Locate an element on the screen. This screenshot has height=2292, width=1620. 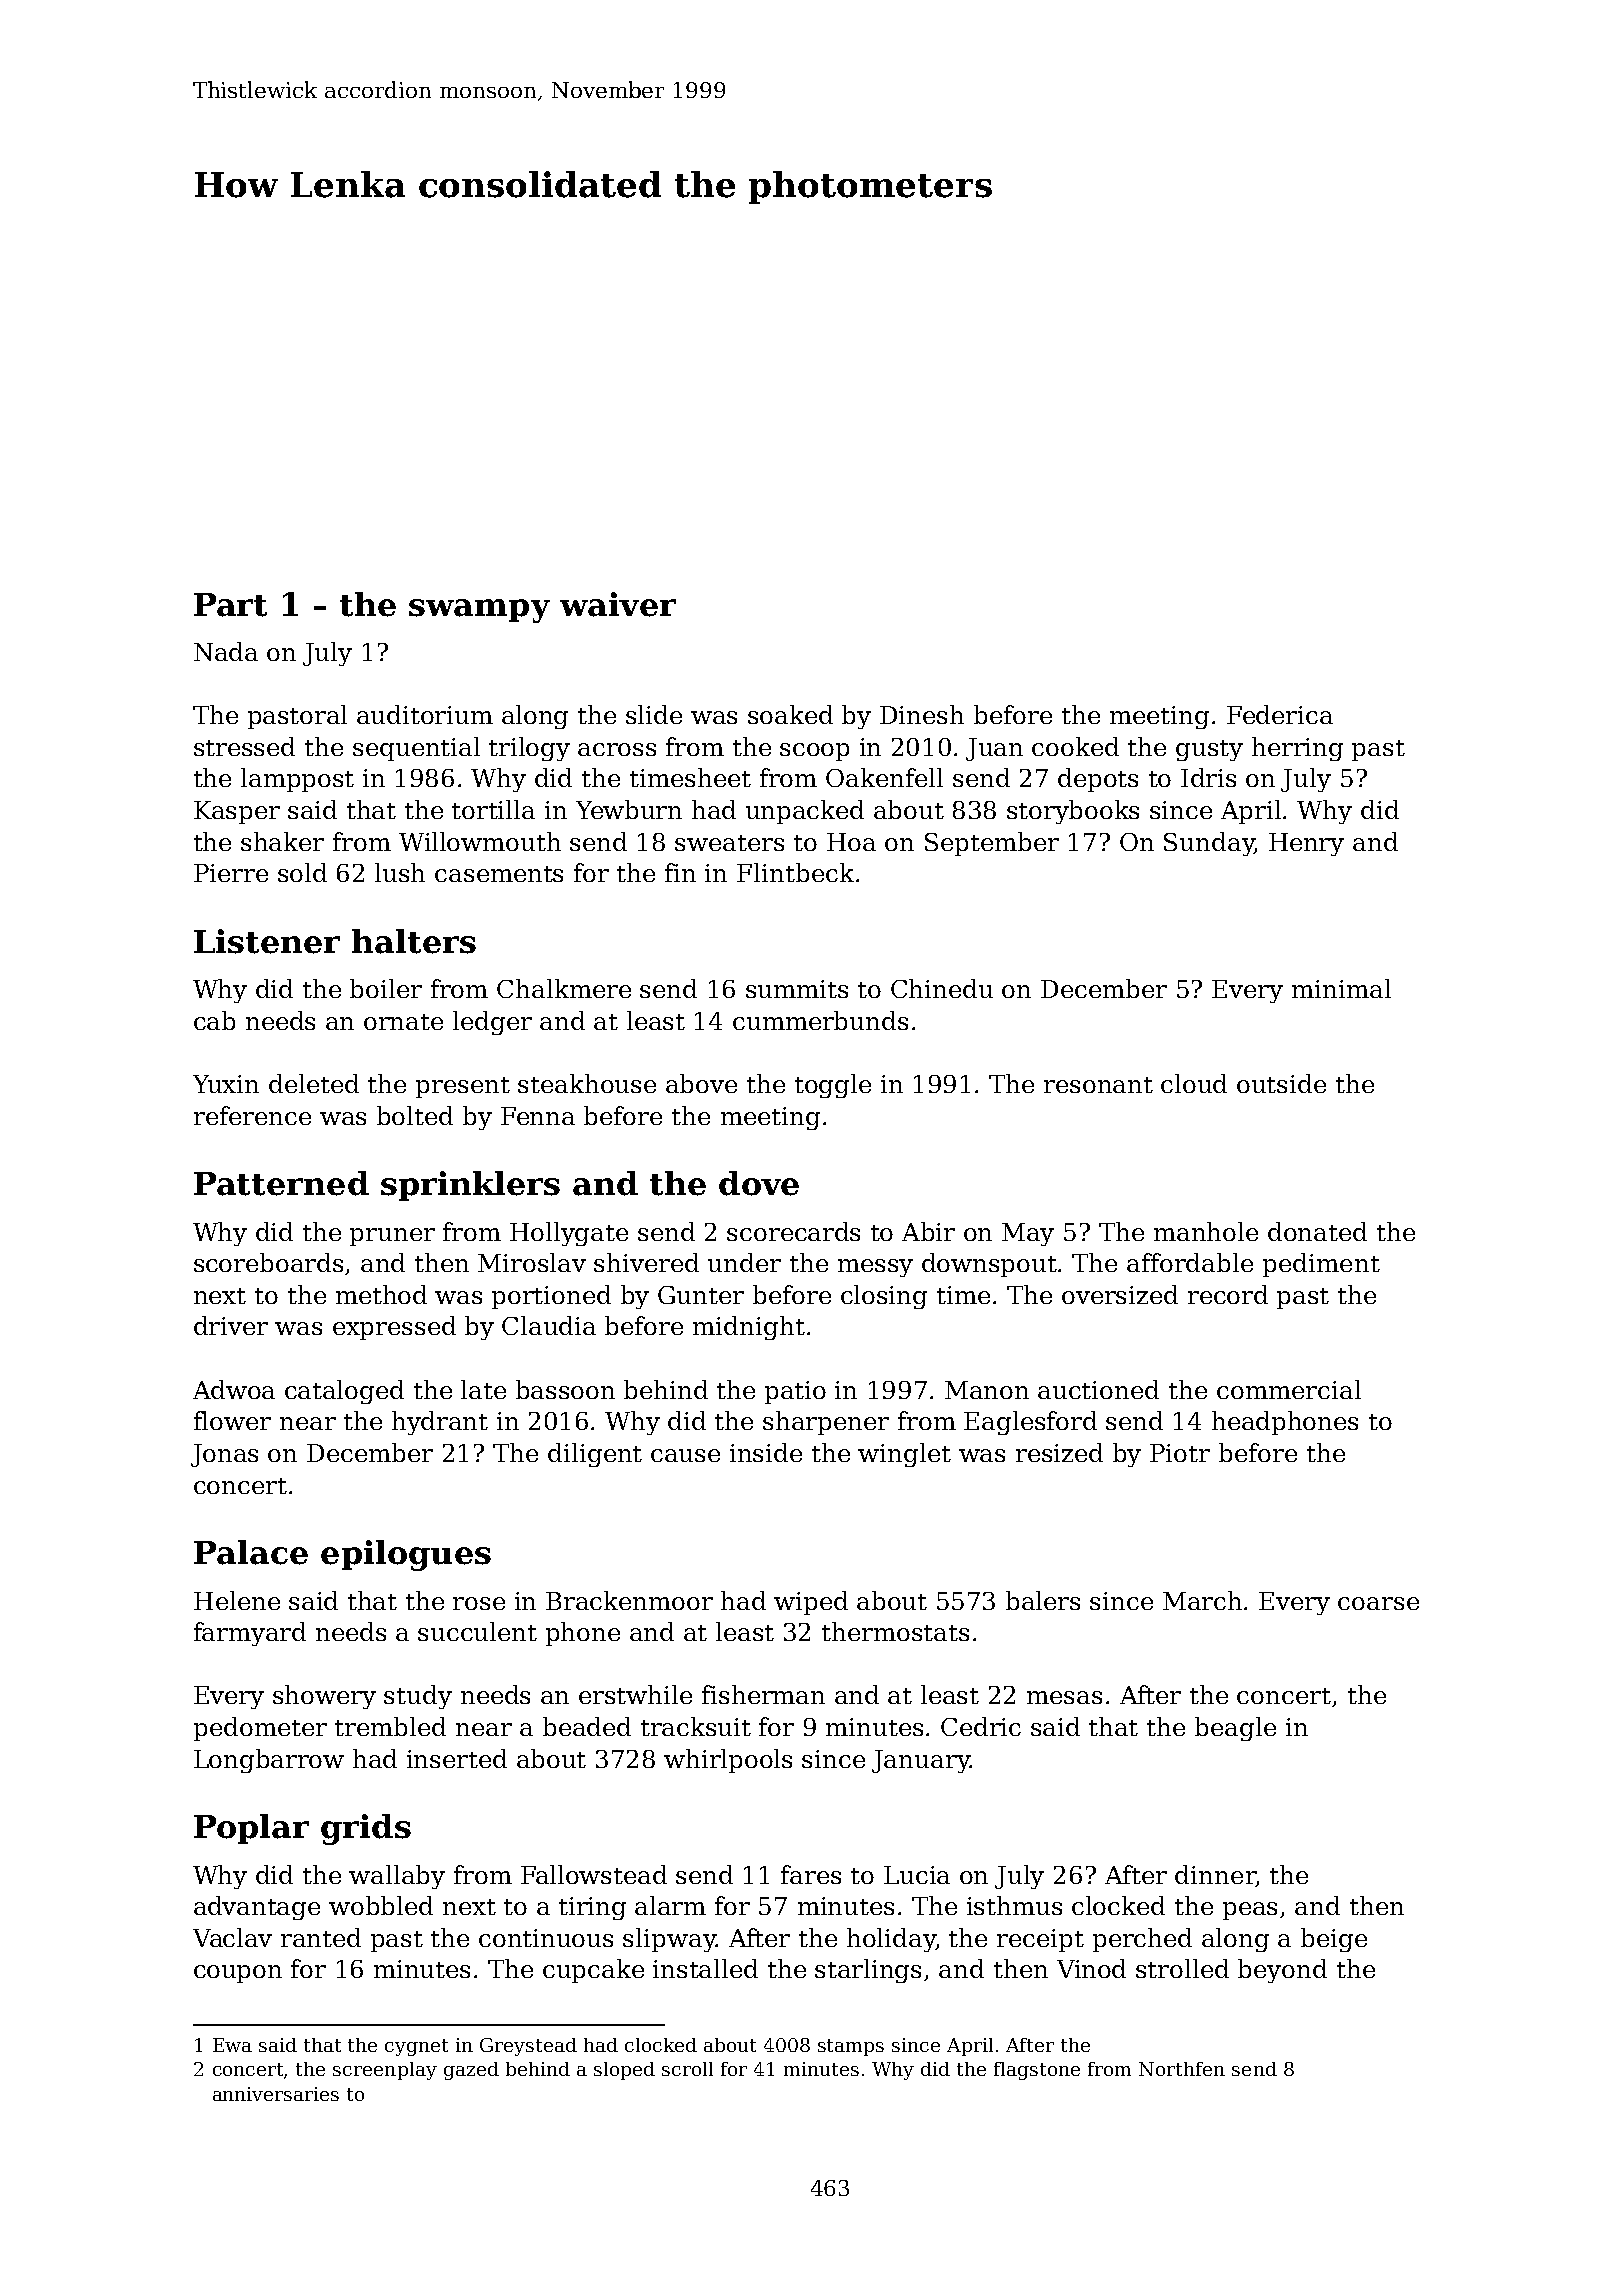
trilogy is located at coordinates (529, 749).
